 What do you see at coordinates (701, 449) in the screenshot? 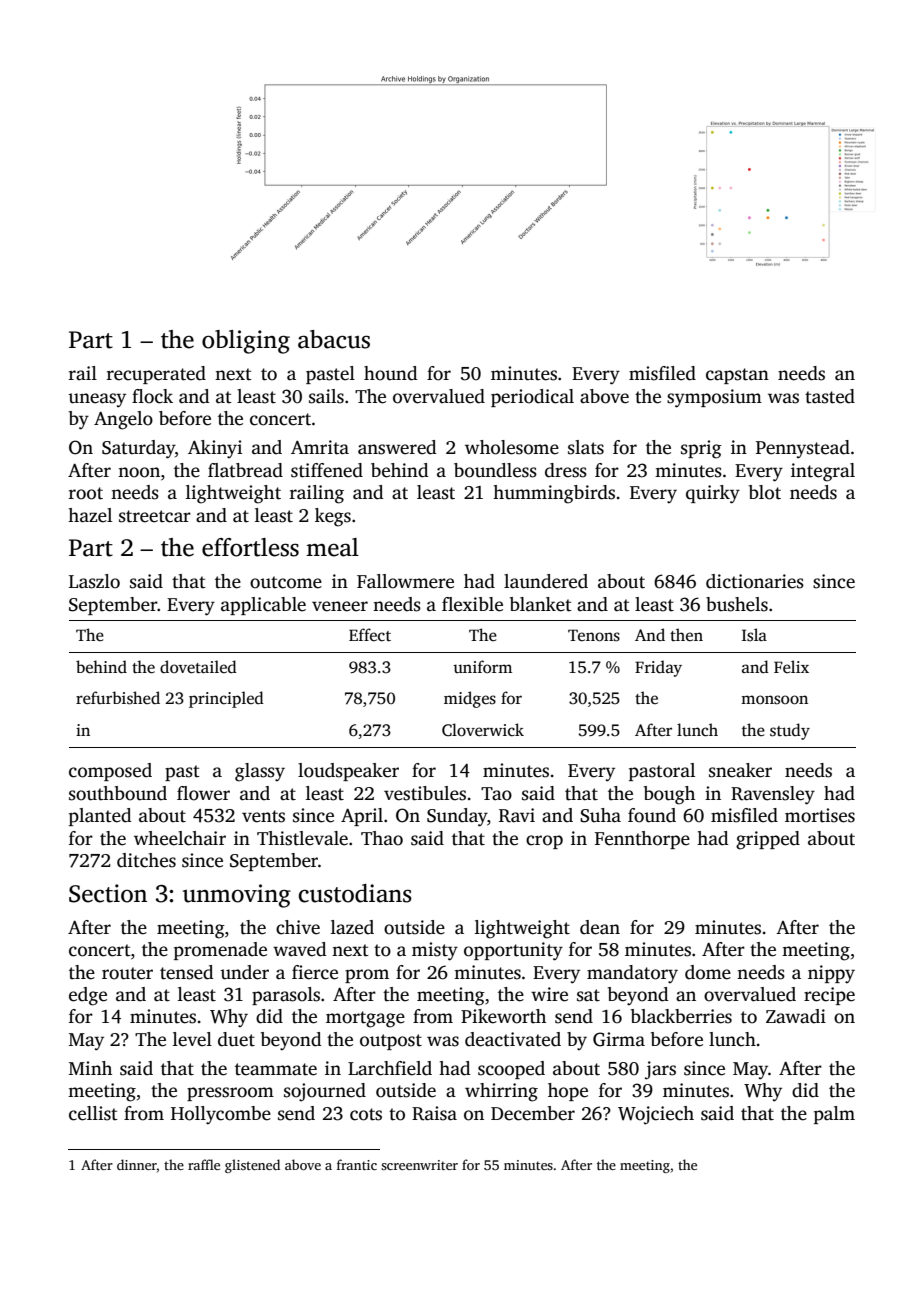
I see `sprig` at bounding box center [701, 449].
